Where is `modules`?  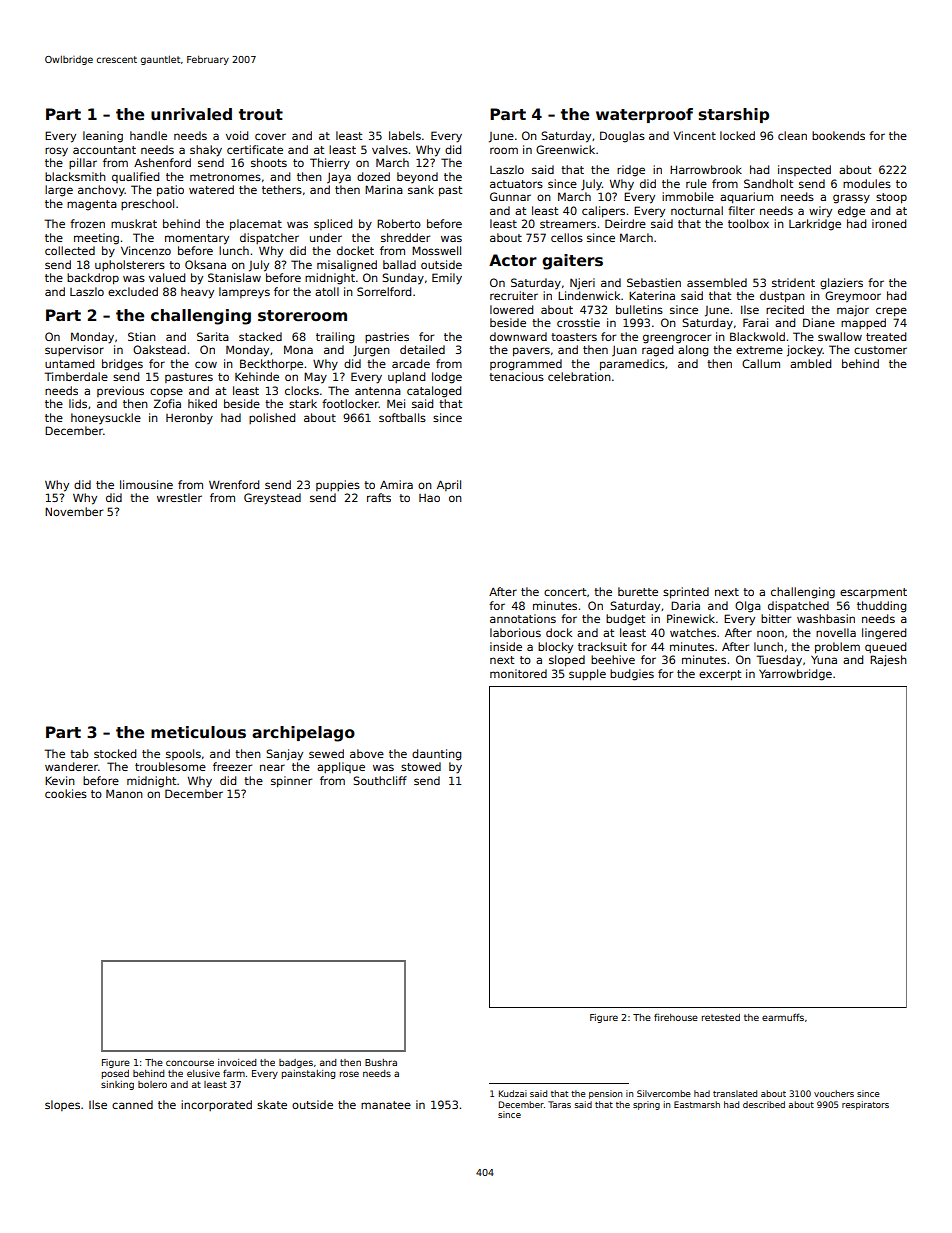 modules is located at coordinates (867, 183).
